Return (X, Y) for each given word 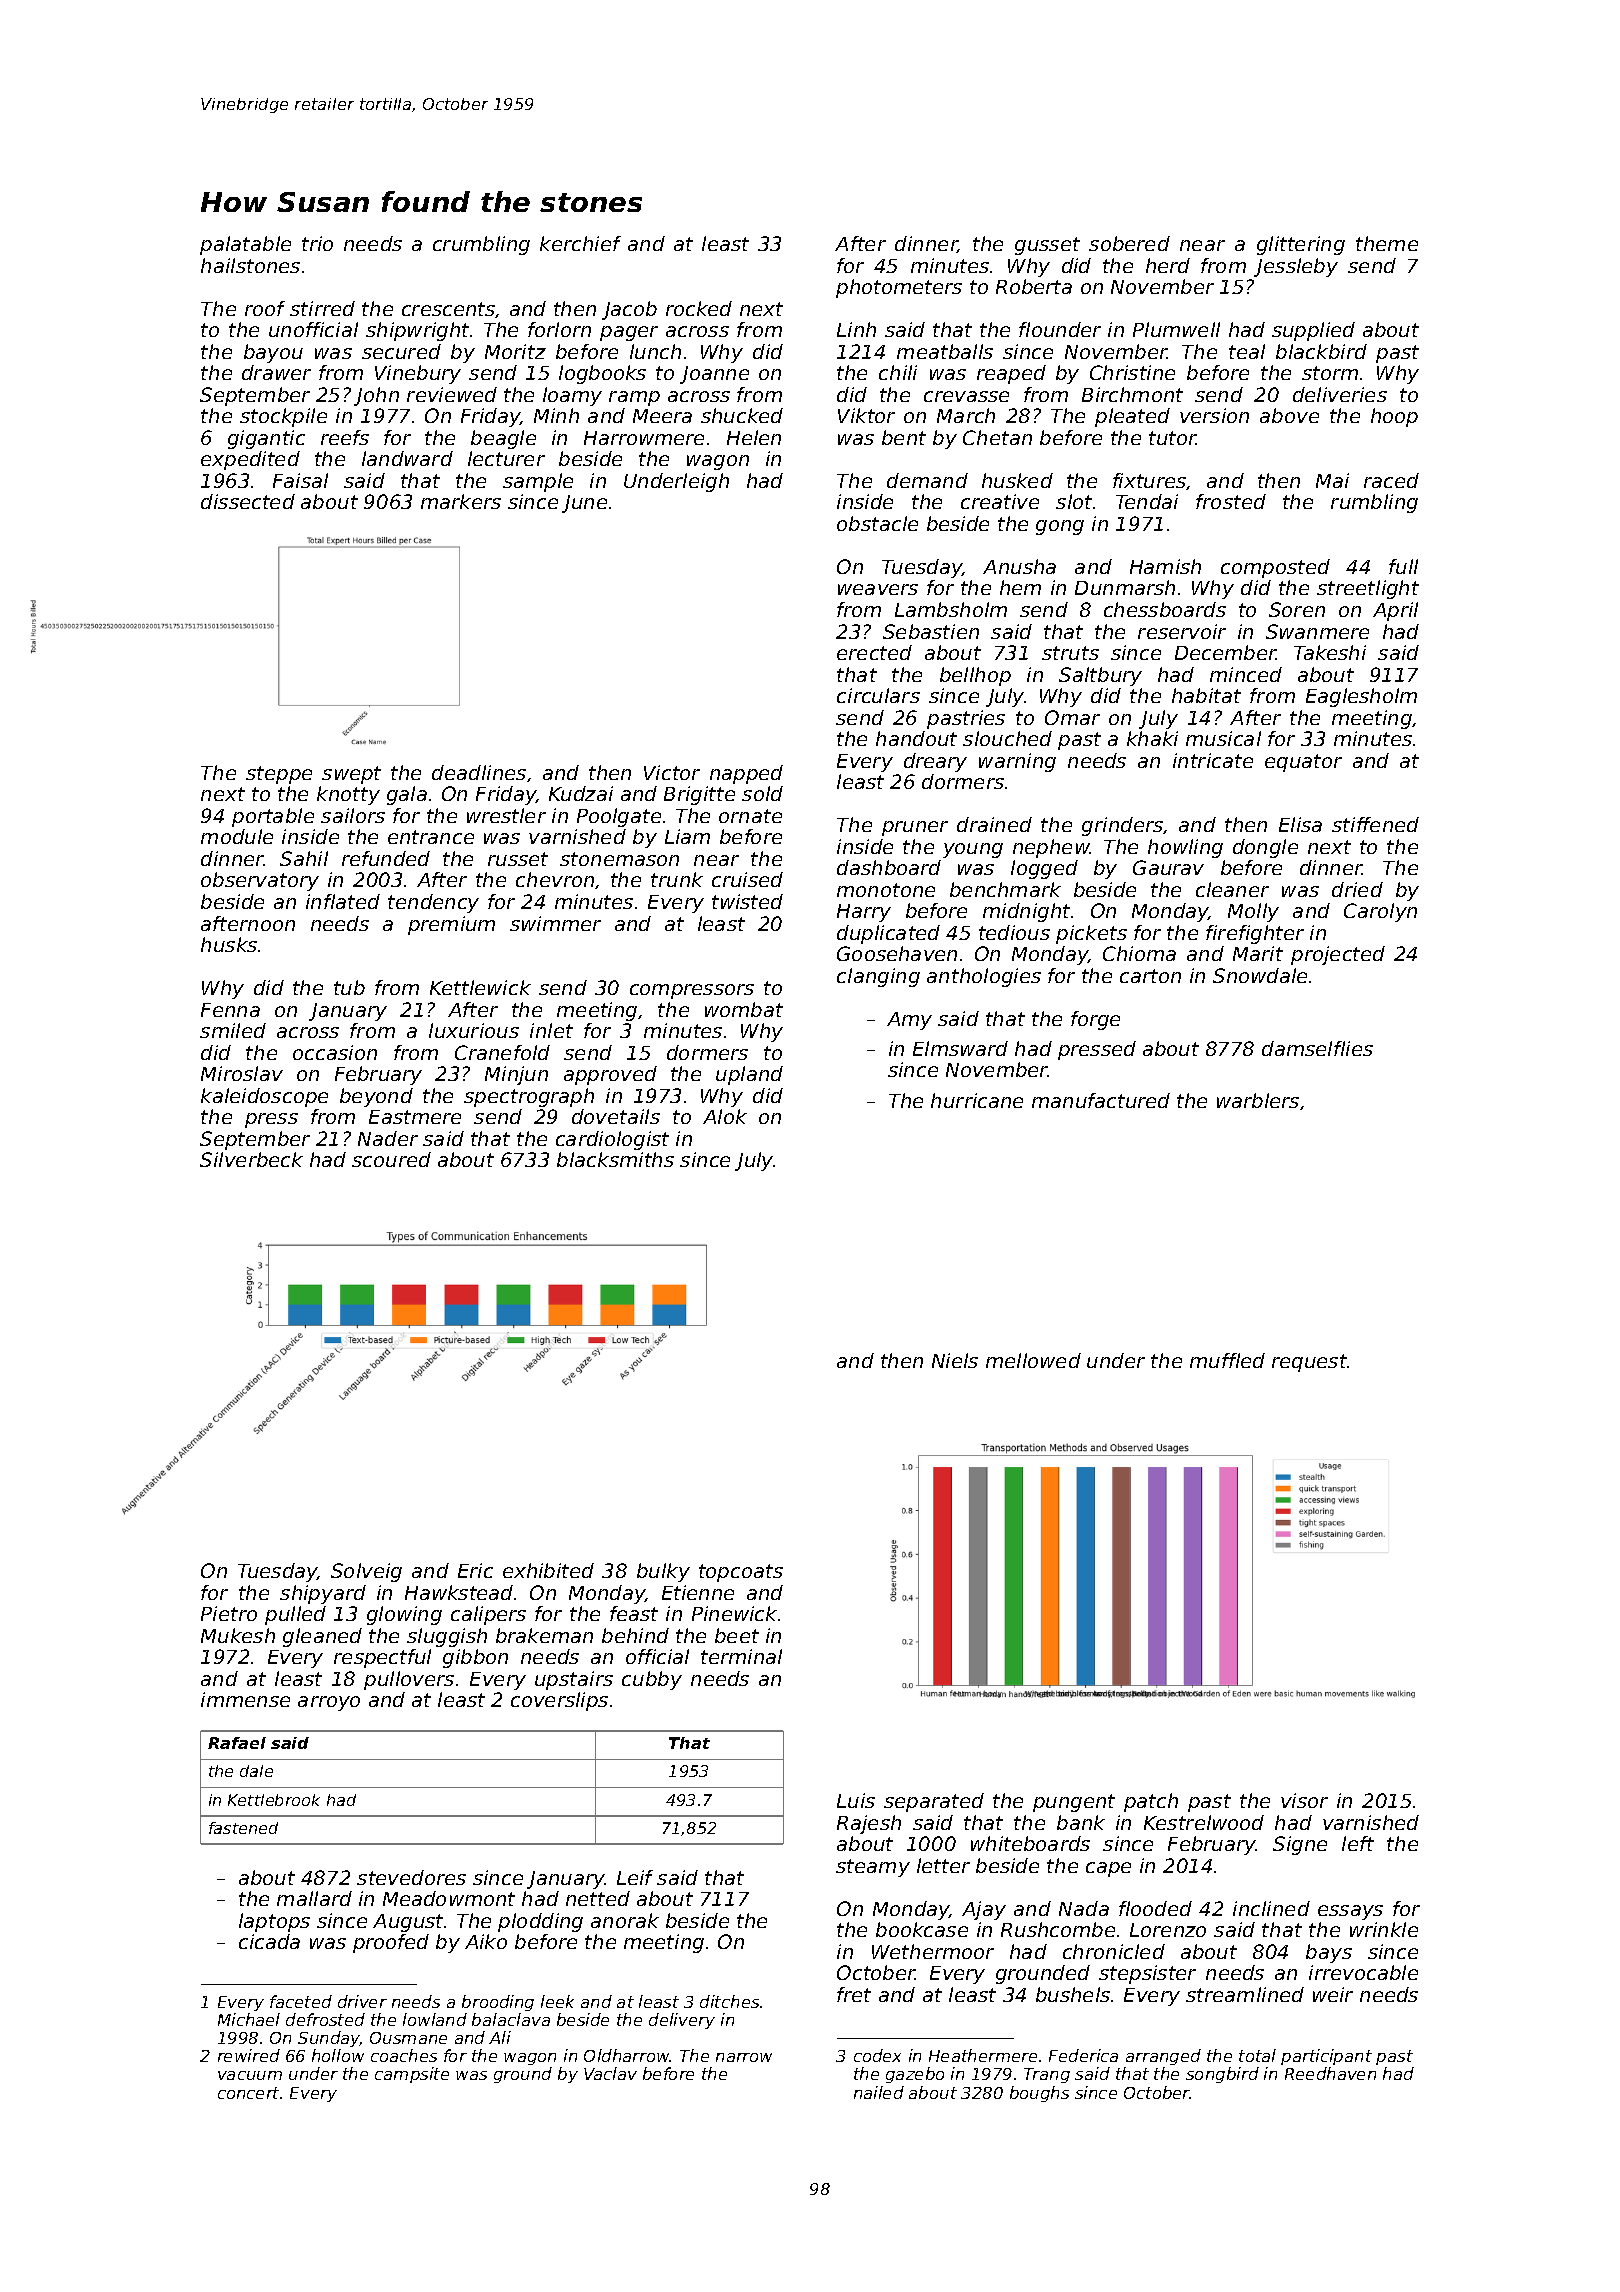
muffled (1227, 1360)
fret (854, 1994)
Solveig (366, 1572)
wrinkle (1384, 1929)
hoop (1394, 417)
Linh (856, 329)
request (1310, 1363)
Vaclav (610, 2073)
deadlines (479, 772)
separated (934, 1802)
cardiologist (612, 1140)
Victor (672, 772)
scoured (391, 1159)
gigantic (266, 439)
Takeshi (1330, 652)
